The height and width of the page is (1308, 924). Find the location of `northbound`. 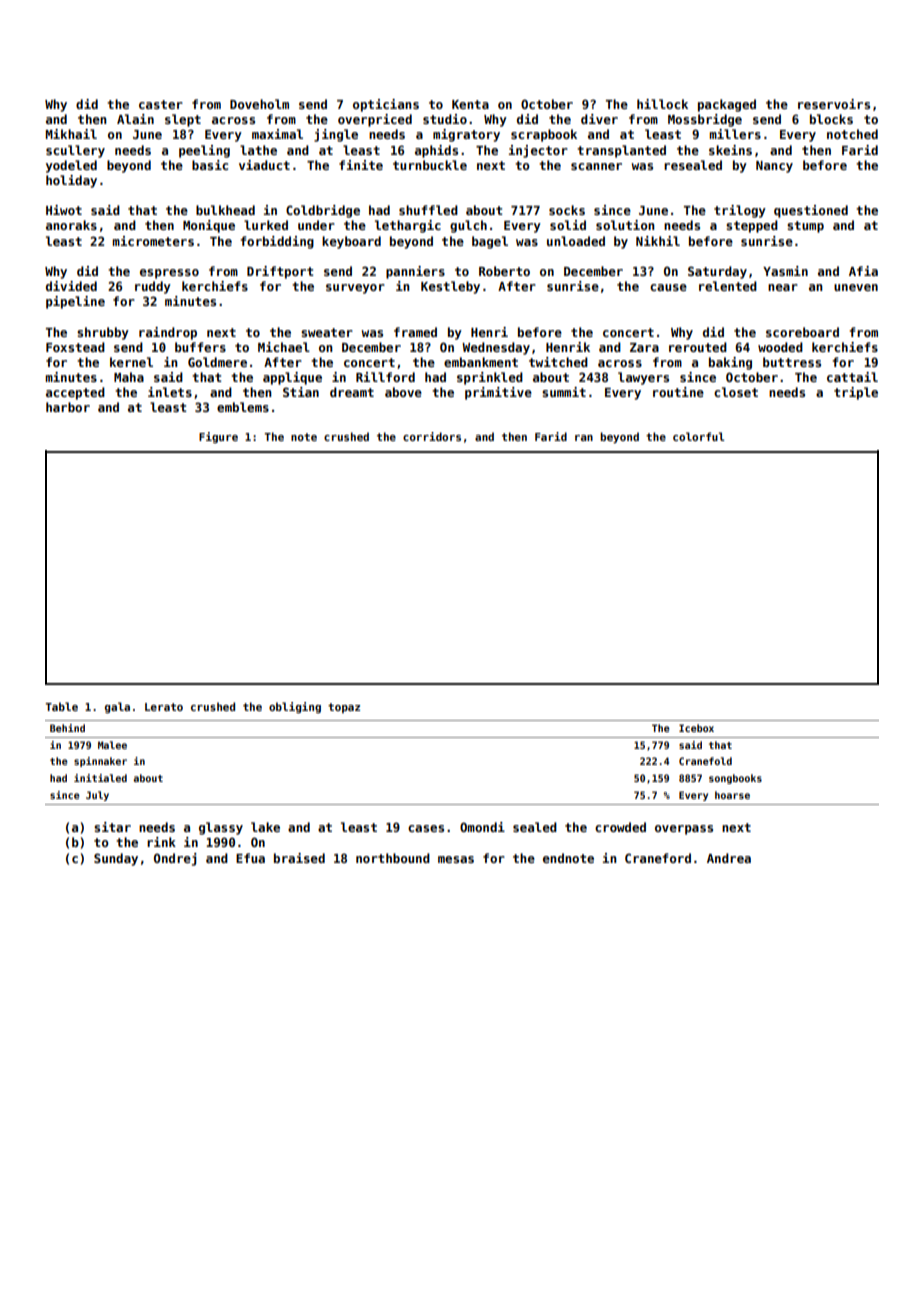

northbound is located at coordinates (393, 858).
